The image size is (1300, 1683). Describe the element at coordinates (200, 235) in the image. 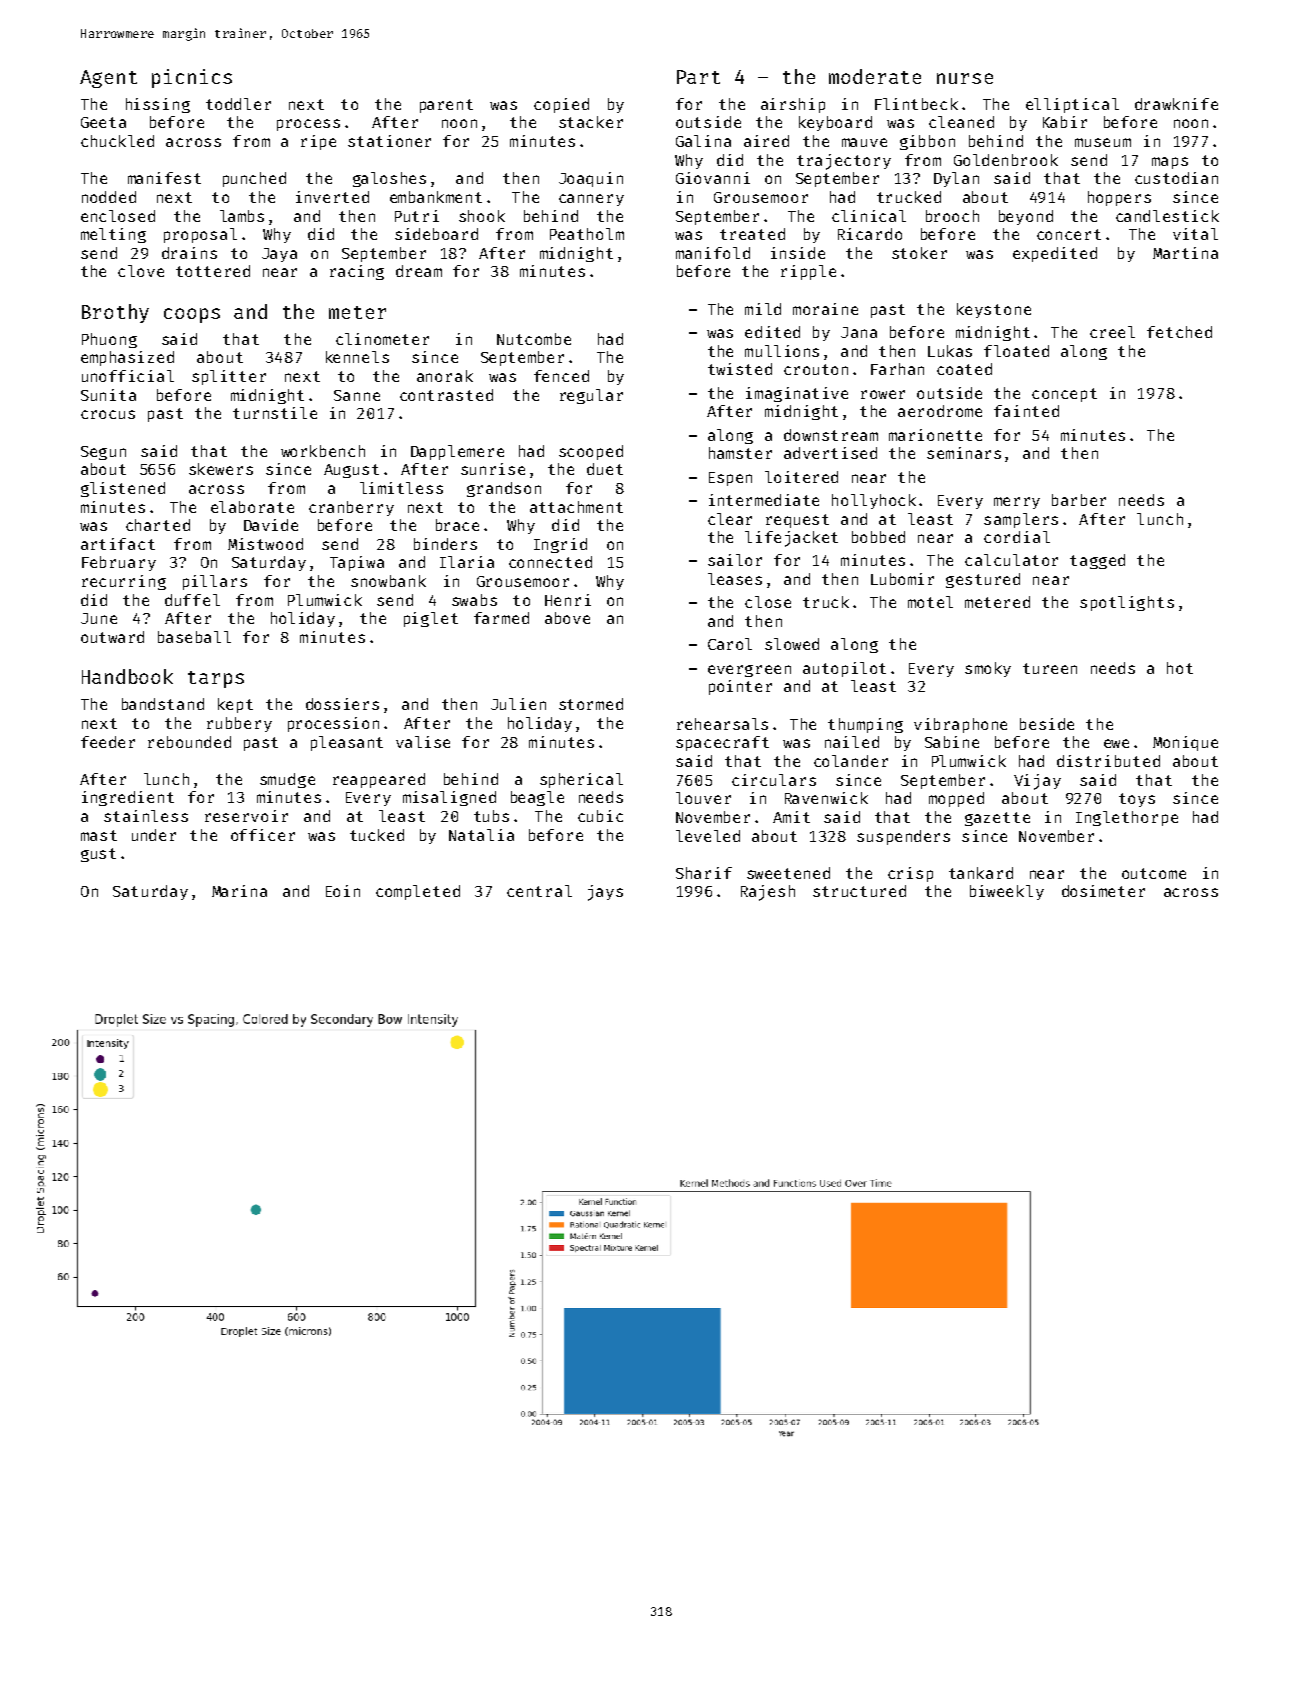

I see `proposal` at that location.
